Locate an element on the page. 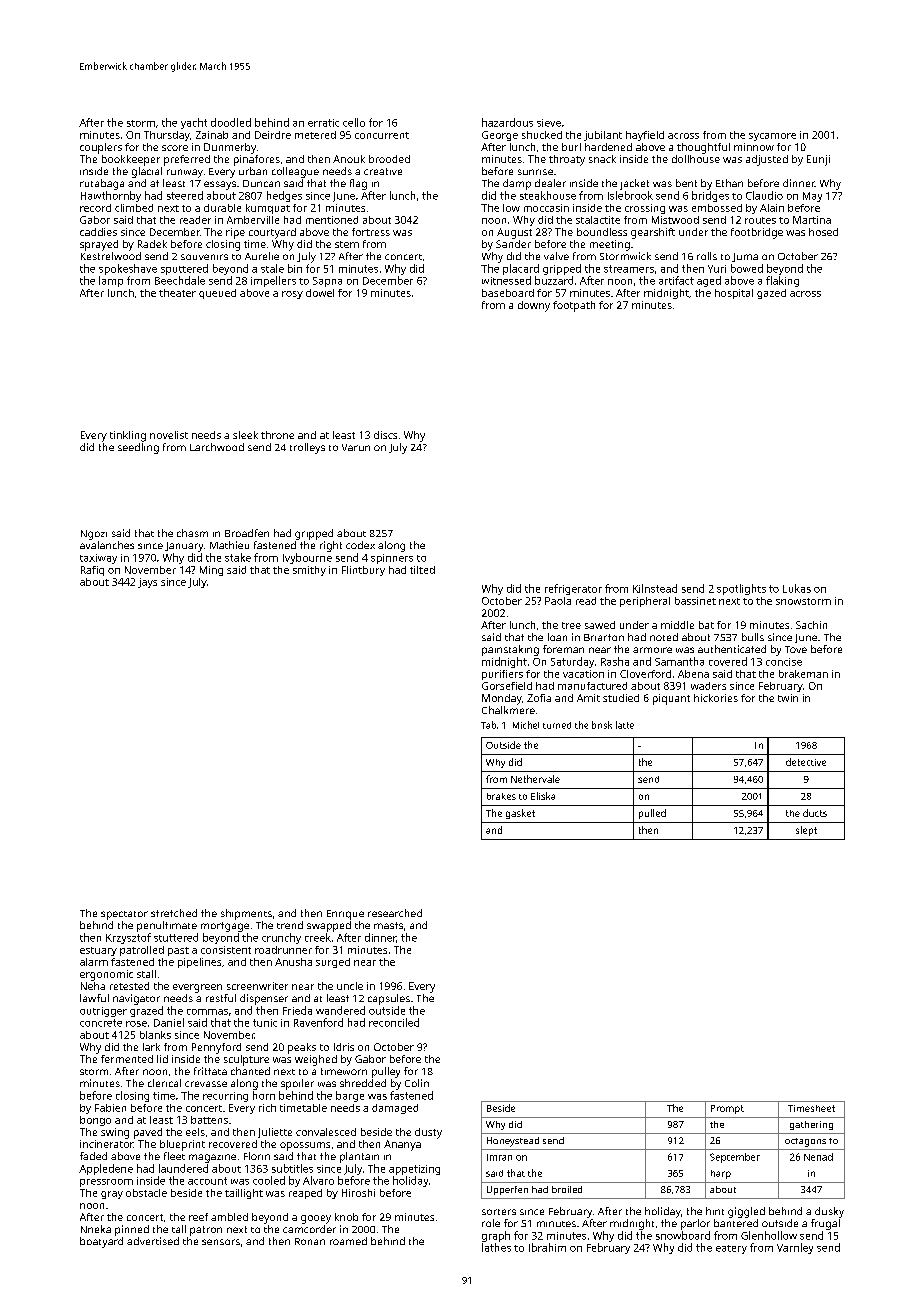  moccasin is located at coordinates (546, 208).
